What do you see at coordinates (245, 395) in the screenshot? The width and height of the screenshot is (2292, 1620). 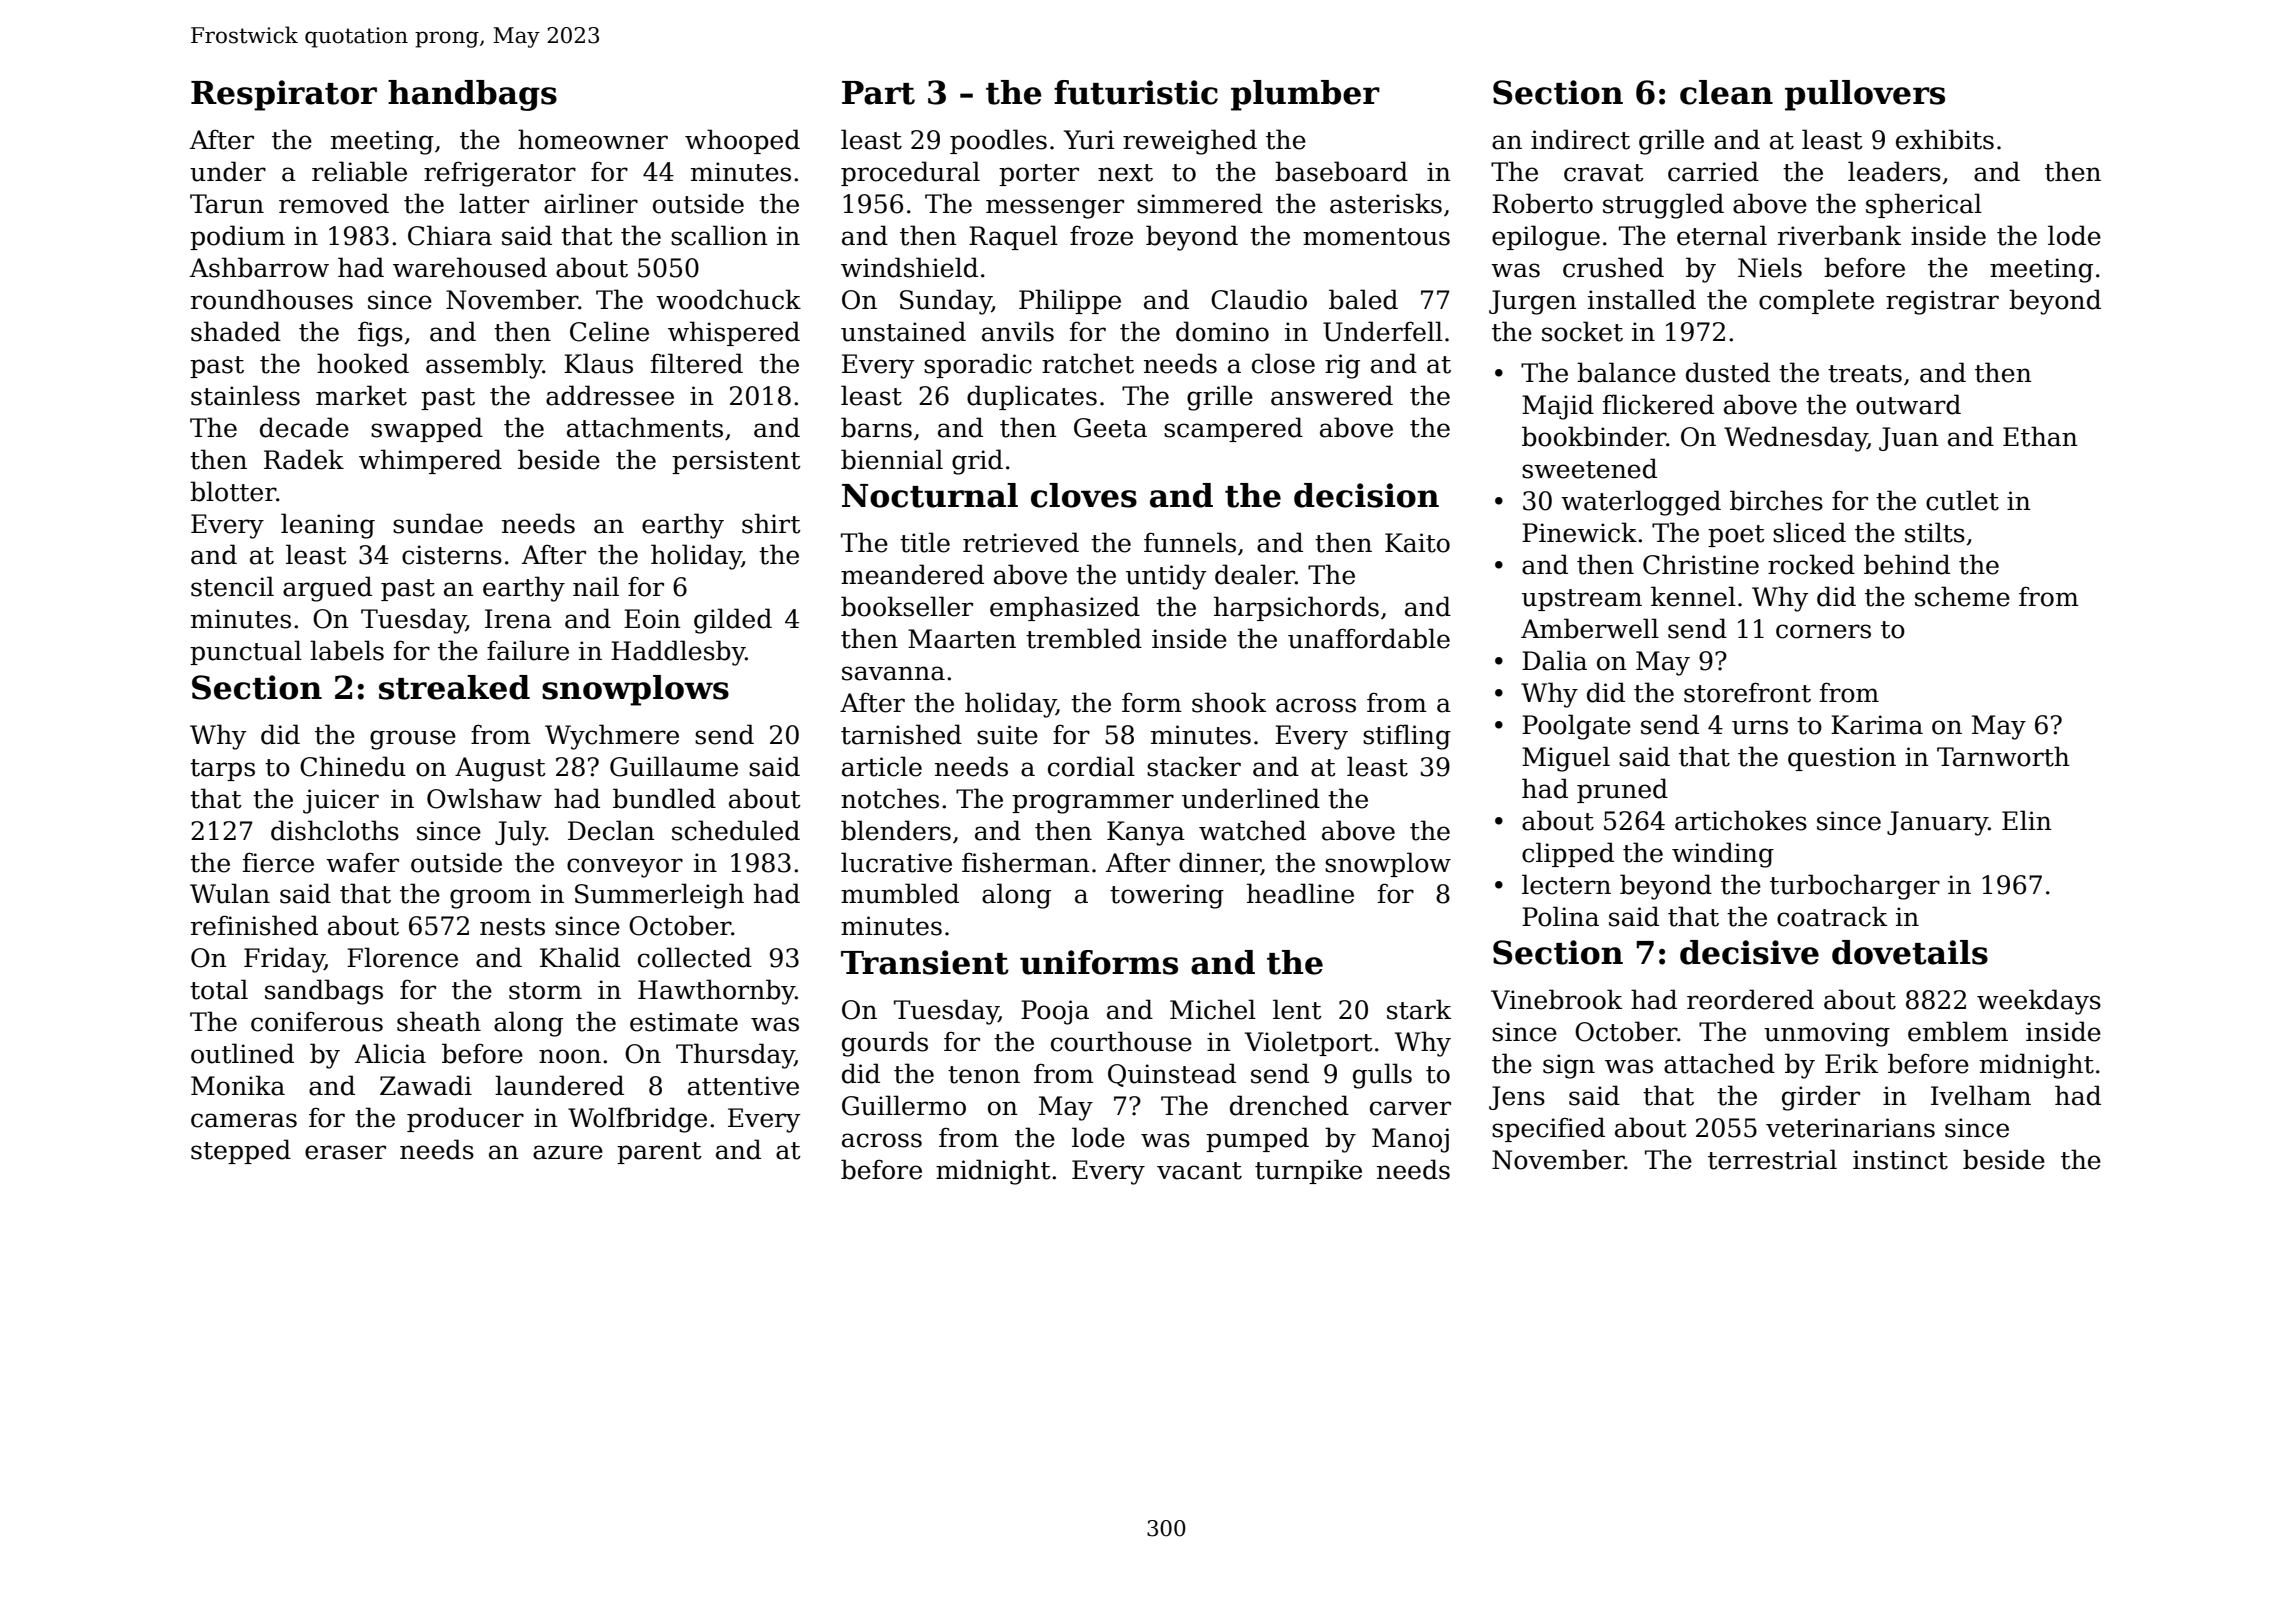 I see `stainless` at bounding box center [245, 395].
